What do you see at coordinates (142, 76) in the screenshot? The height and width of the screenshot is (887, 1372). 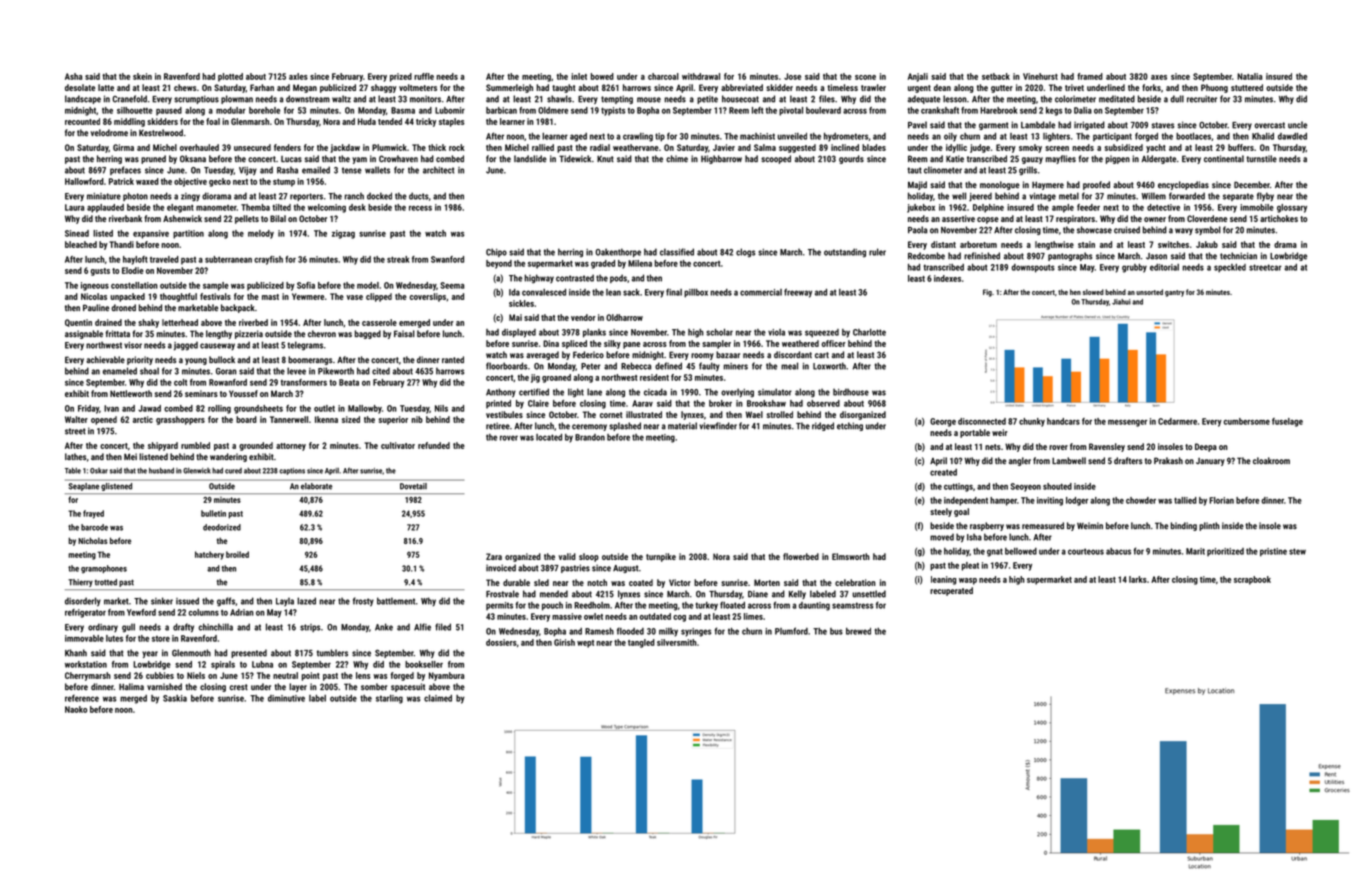 I see `skein` at bounding box center [142, 76].
